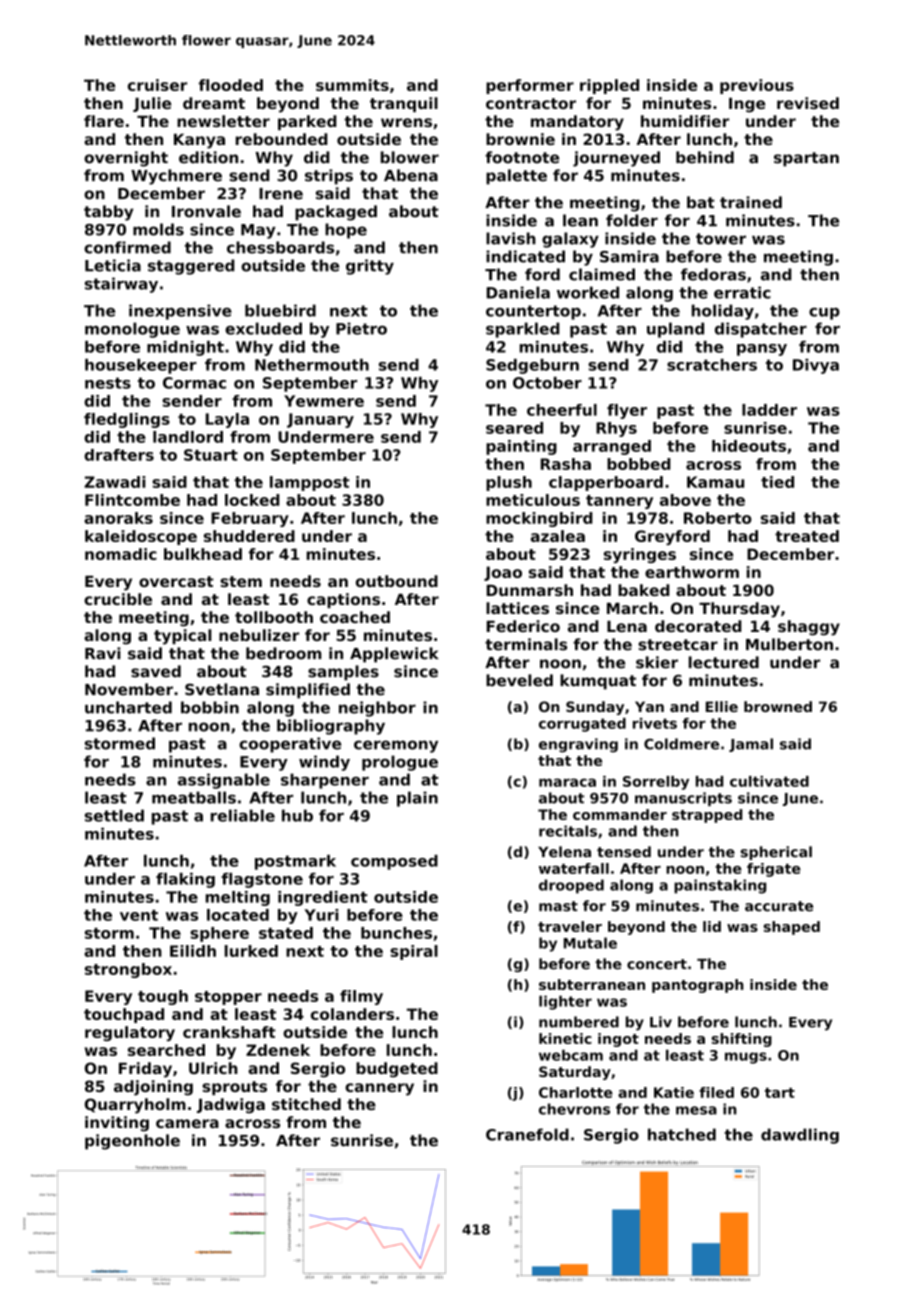  Describe the element at coordinates (132, 500) in the document. I see `Flintcombe` at that location.
